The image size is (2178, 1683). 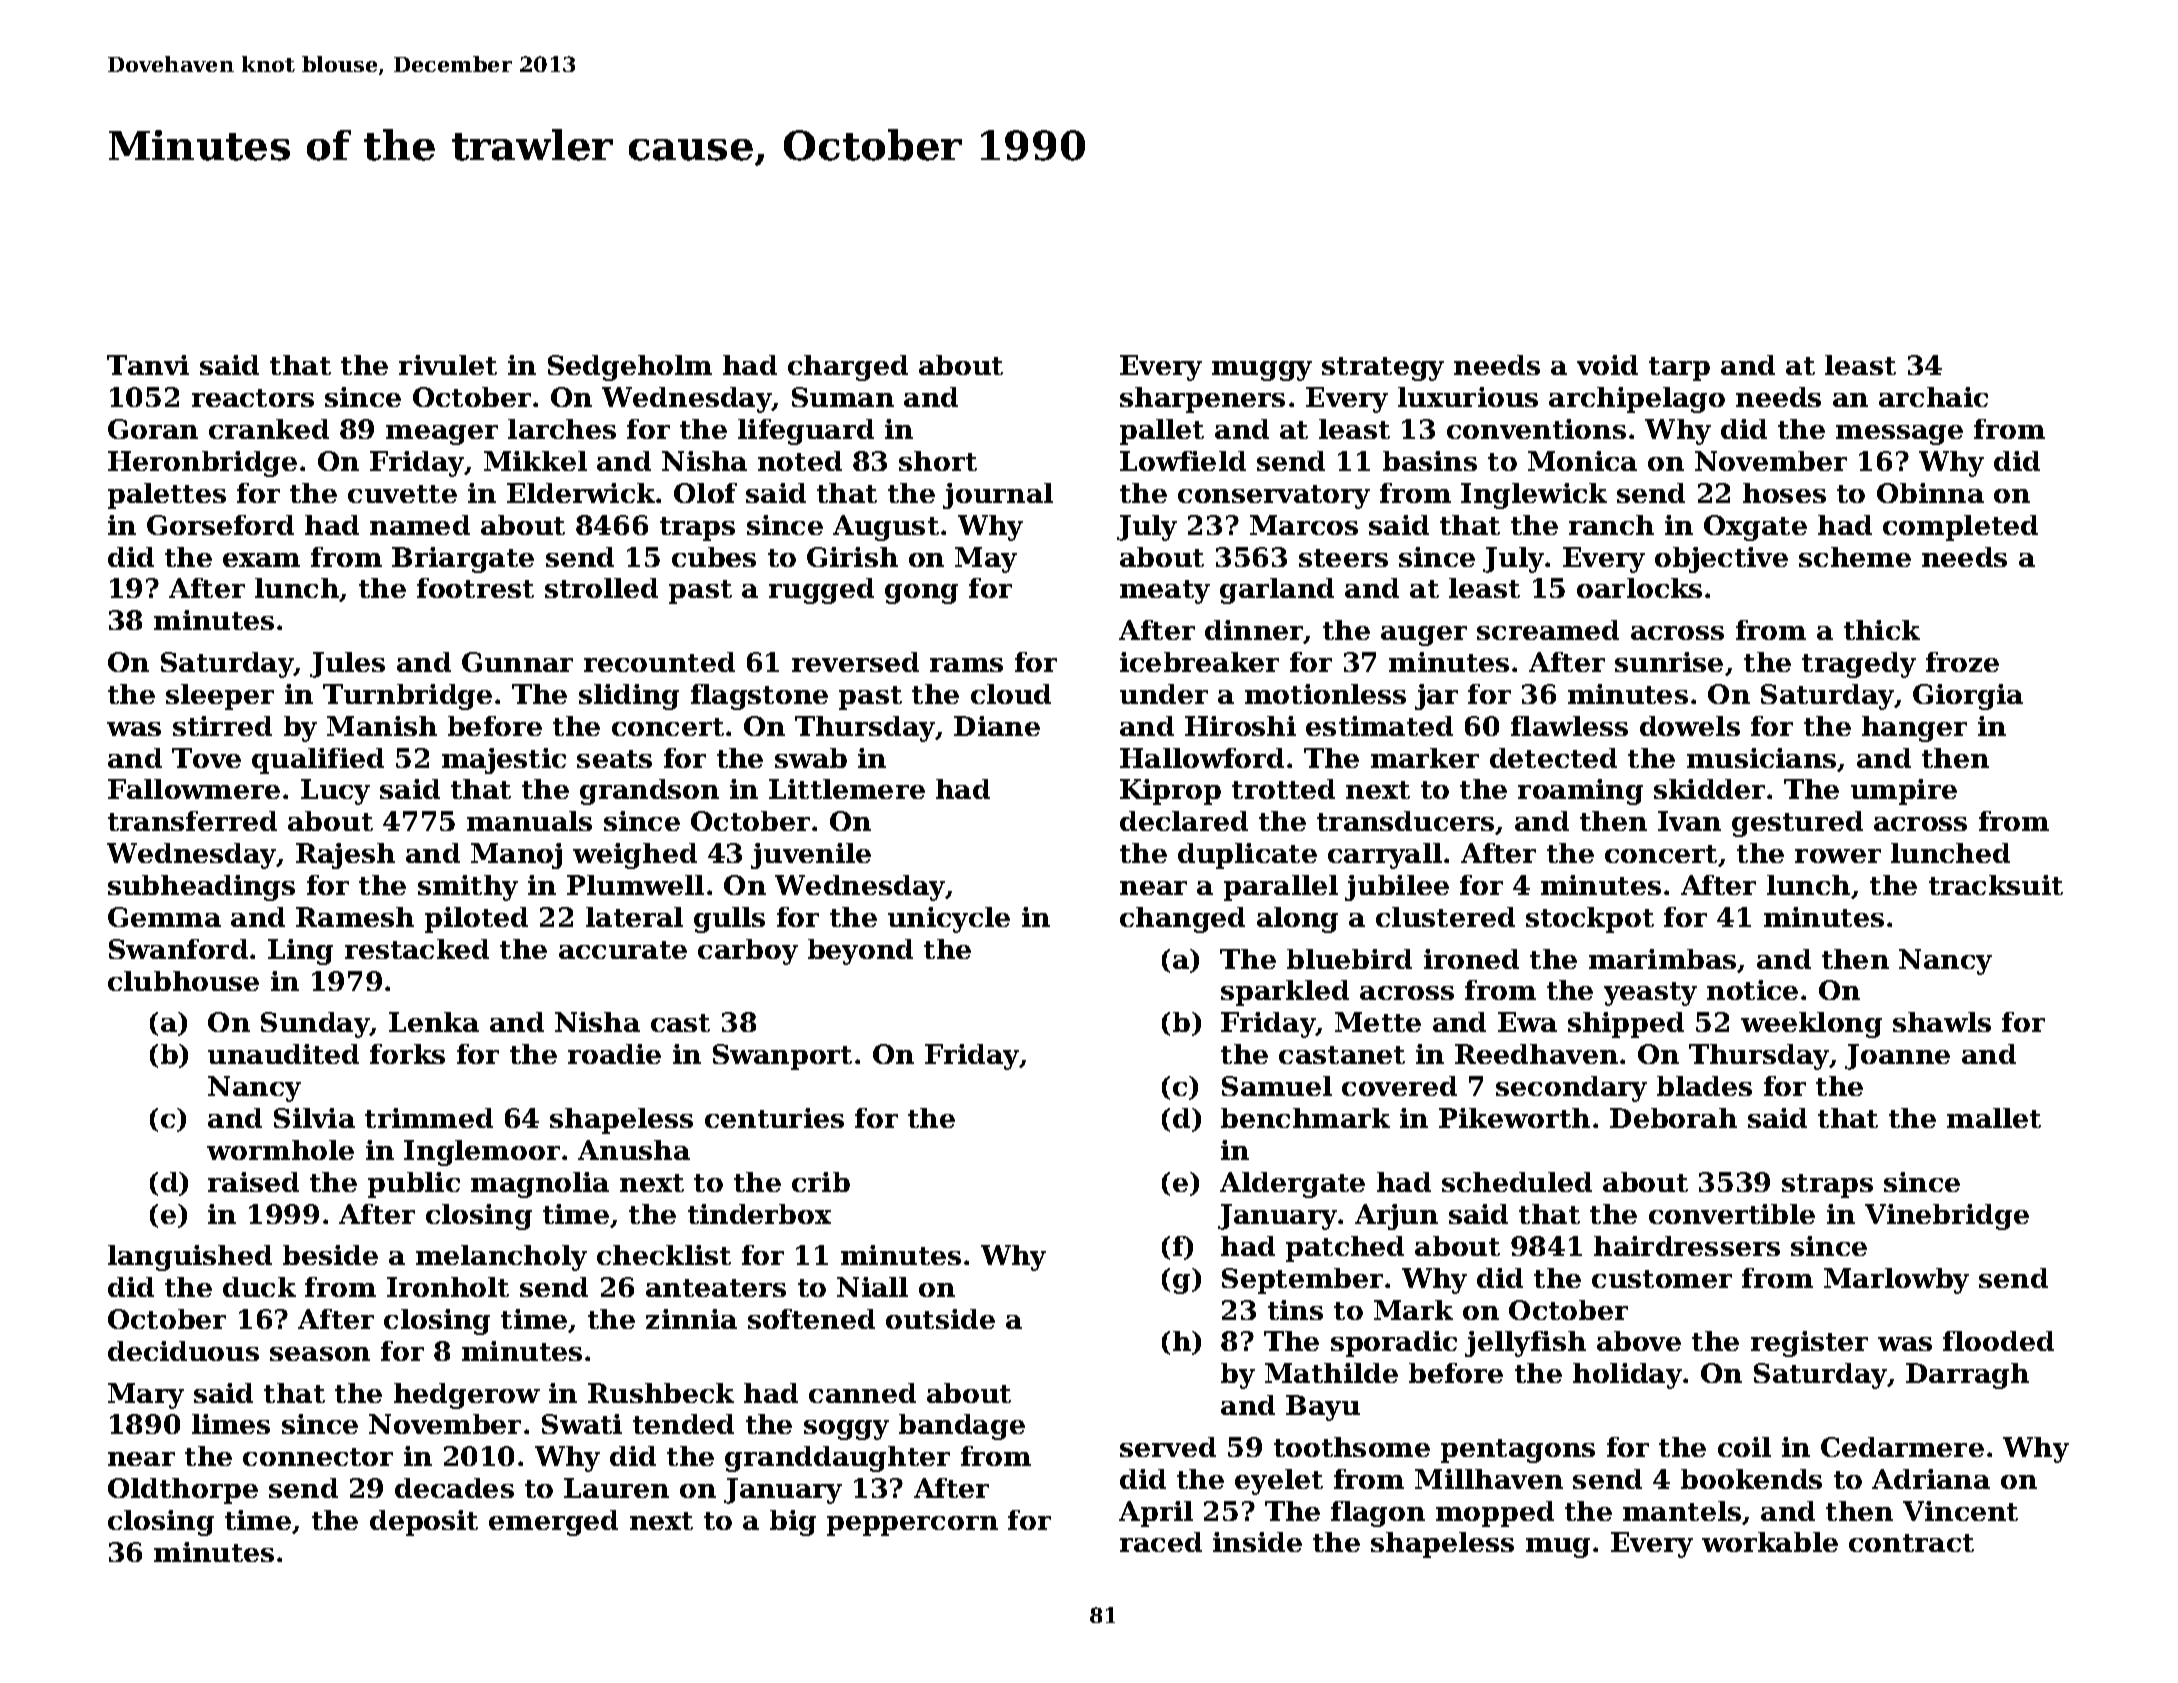 What do you see at coordinates (940, 1319) in the document?
I see `outside` at bounding box center [940, 1319].
